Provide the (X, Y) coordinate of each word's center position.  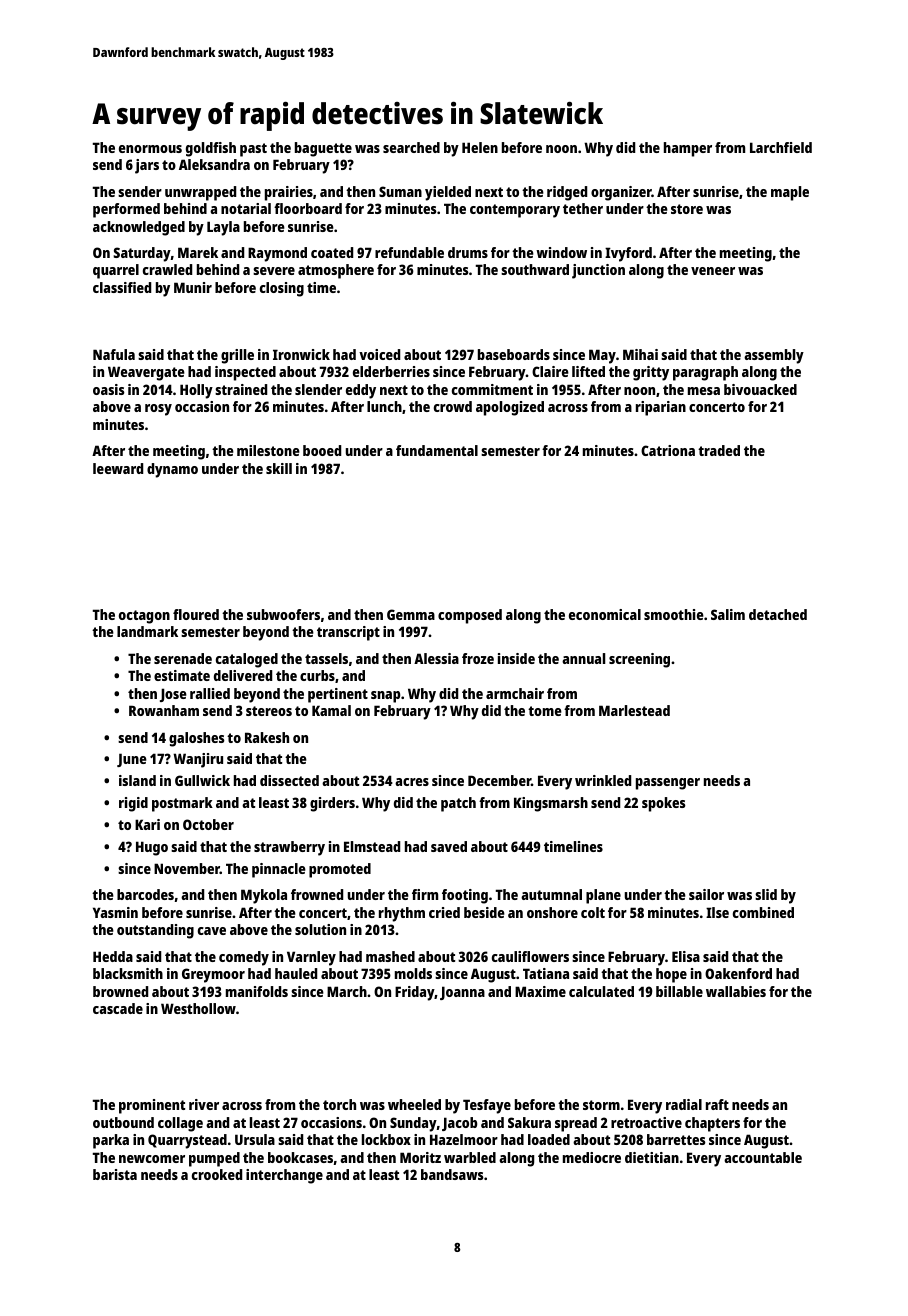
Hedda (113, 956)
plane (603, 896)
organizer (621, 193)
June (132, 760)
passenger (668, 784)
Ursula (255, 1139)
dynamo (172, 470)
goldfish (211, 149)
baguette (323, 149)
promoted (340, 870)
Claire (550, 371)
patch (458, 804)
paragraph (705, 373)
